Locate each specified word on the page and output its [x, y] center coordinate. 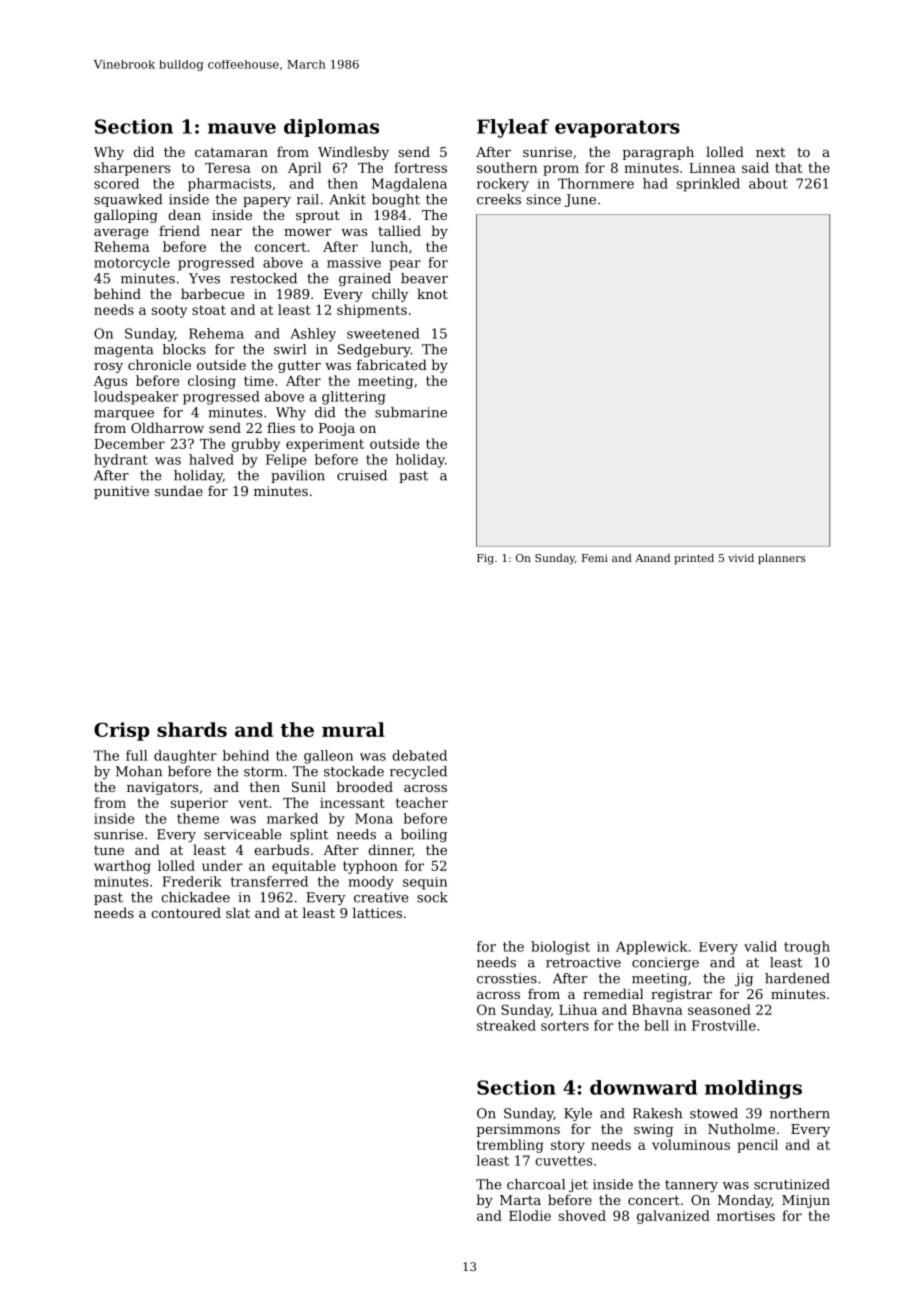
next [770, 152]
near [226, 232]
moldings [753, 1089]
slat [238, 912]
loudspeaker [136, 398]
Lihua [578, 1009]
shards [192, 729]
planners [781, 559]
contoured [186, 912]
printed [694, 559]
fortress [420, 167]
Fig [485, 559]
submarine [411, 412]
